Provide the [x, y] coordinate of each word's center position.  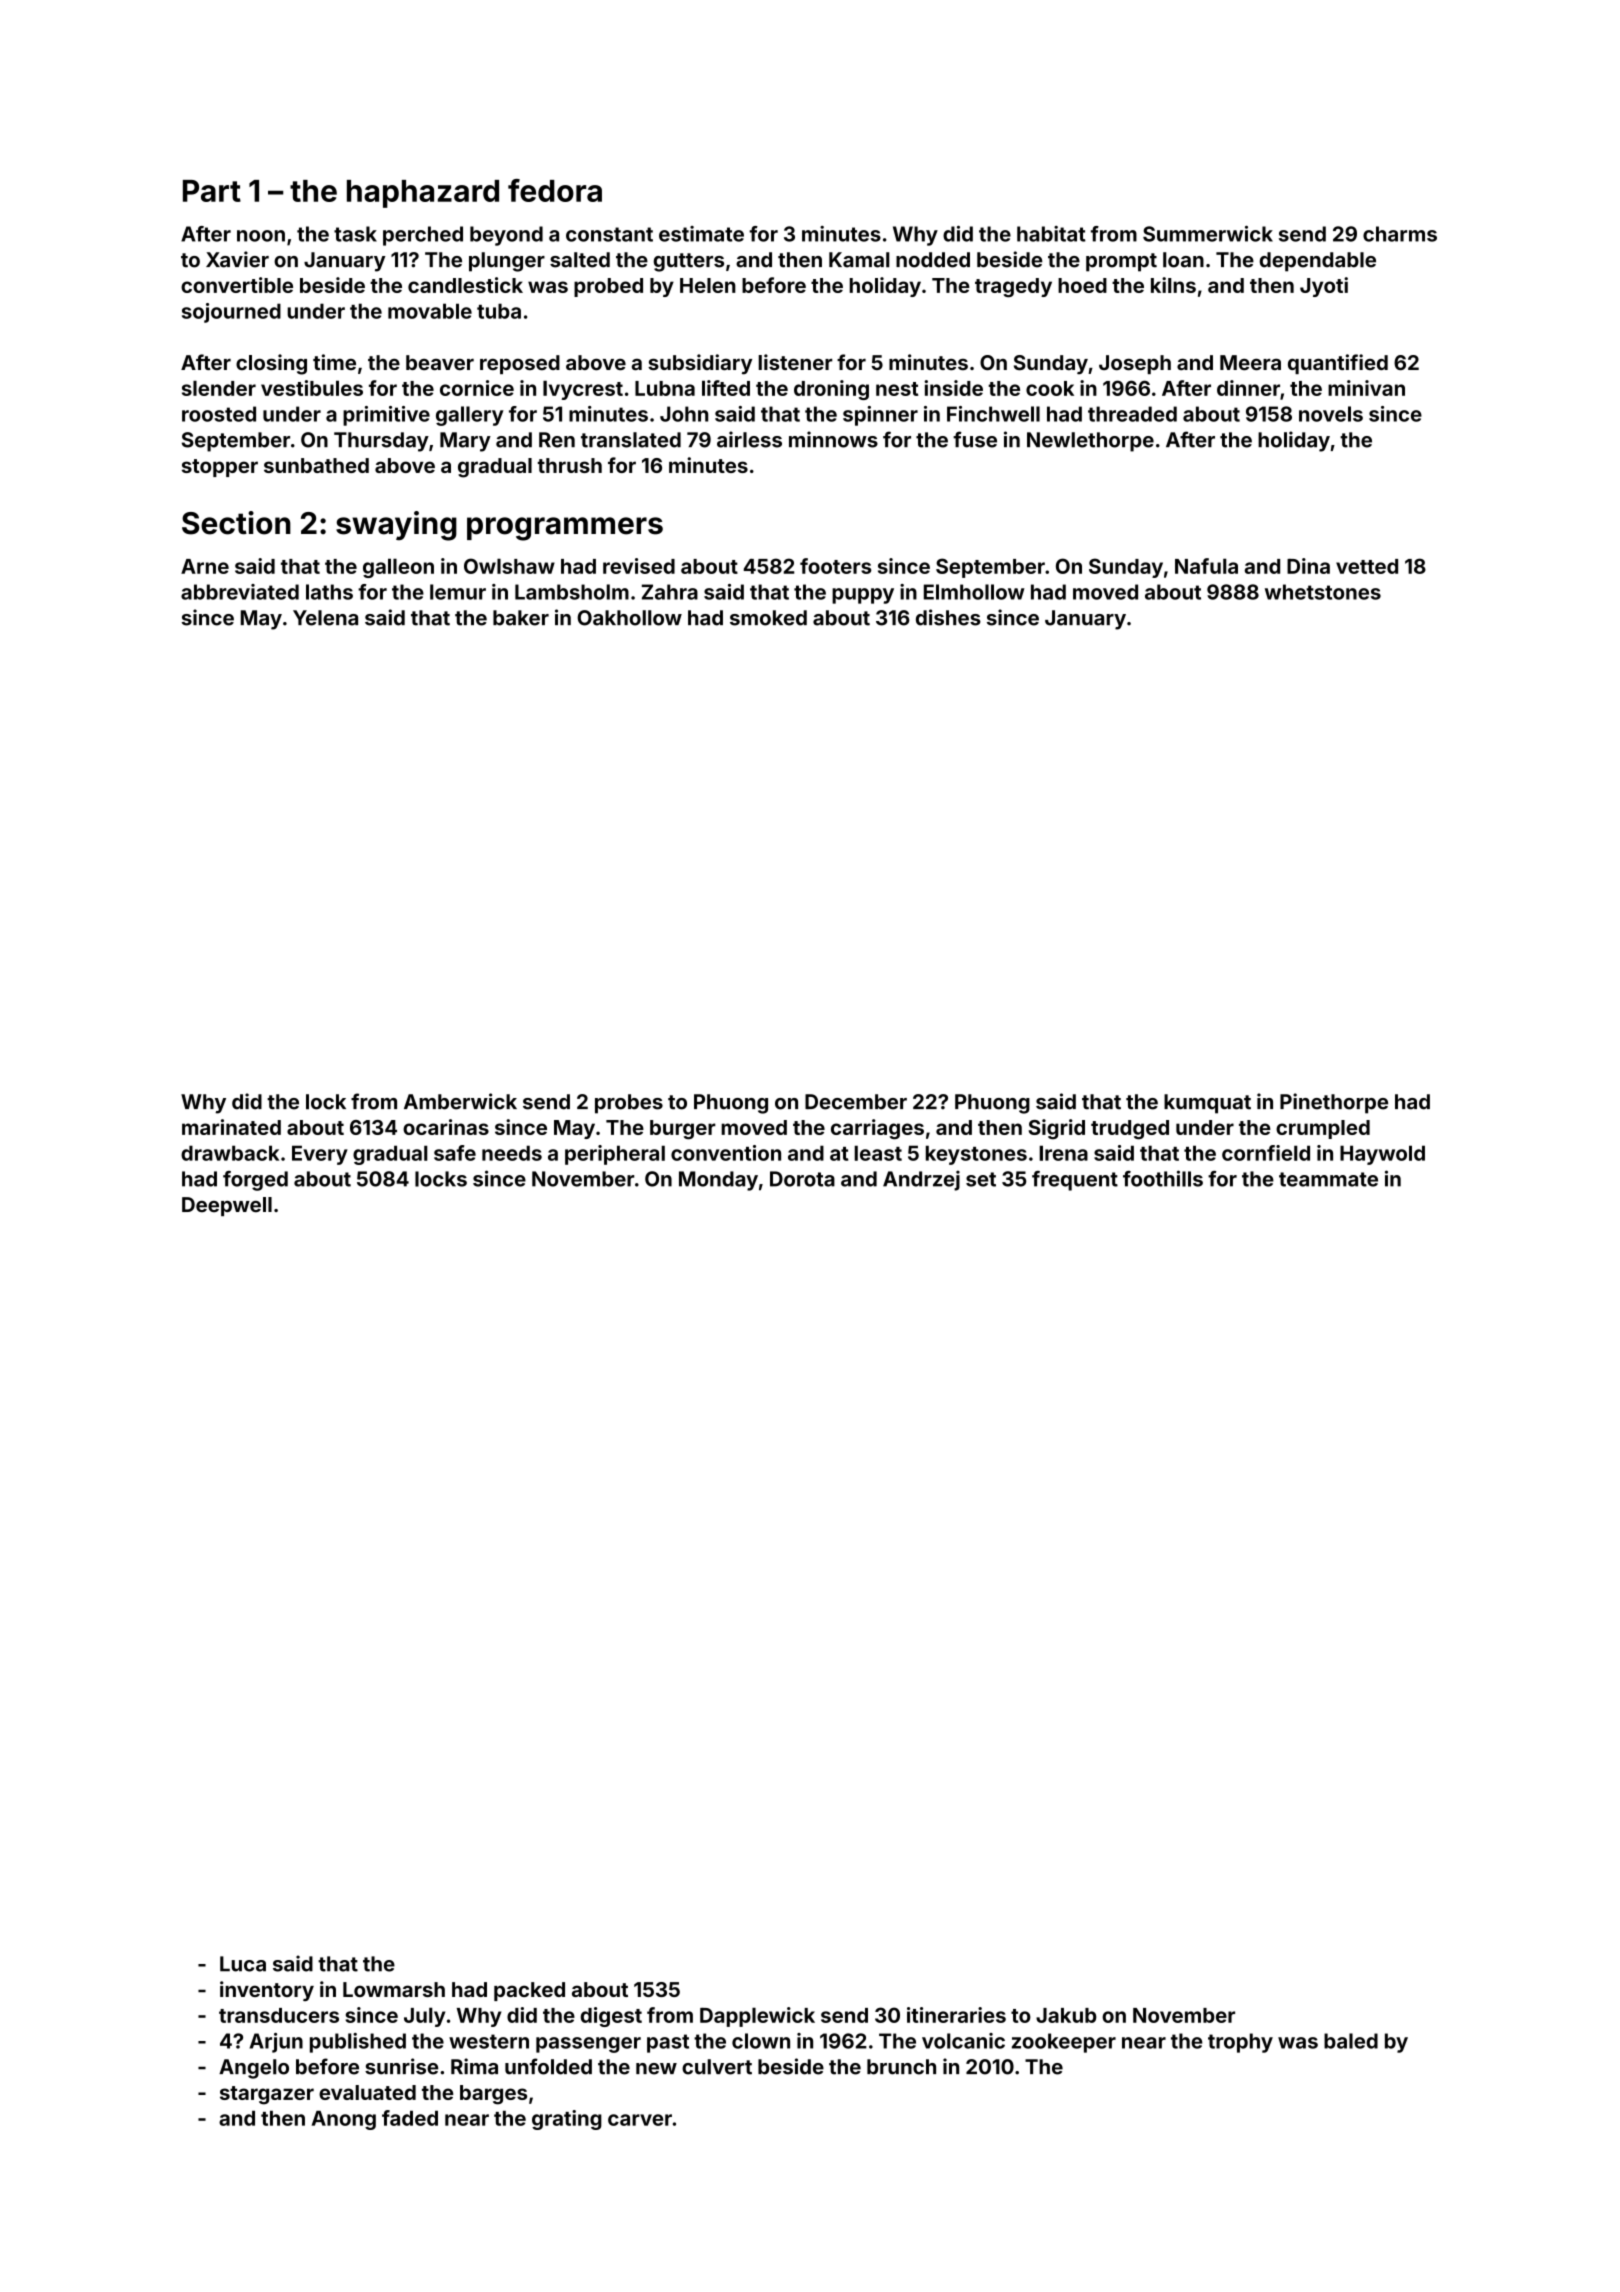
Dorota [802, 1179]
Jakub [1066, 2015]
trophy [1240, 2043]
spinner [880, 416]
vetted [1367, 566]
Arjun [276, 2043]
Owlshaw [509, 566]
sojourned [231, 313]
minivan [1366, 388]
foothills [1163, 1178]
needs [512, 1153]
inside [953, 388]
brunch [901, 2067]
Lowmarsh [394, 1989]
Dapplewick [757, 2017]
